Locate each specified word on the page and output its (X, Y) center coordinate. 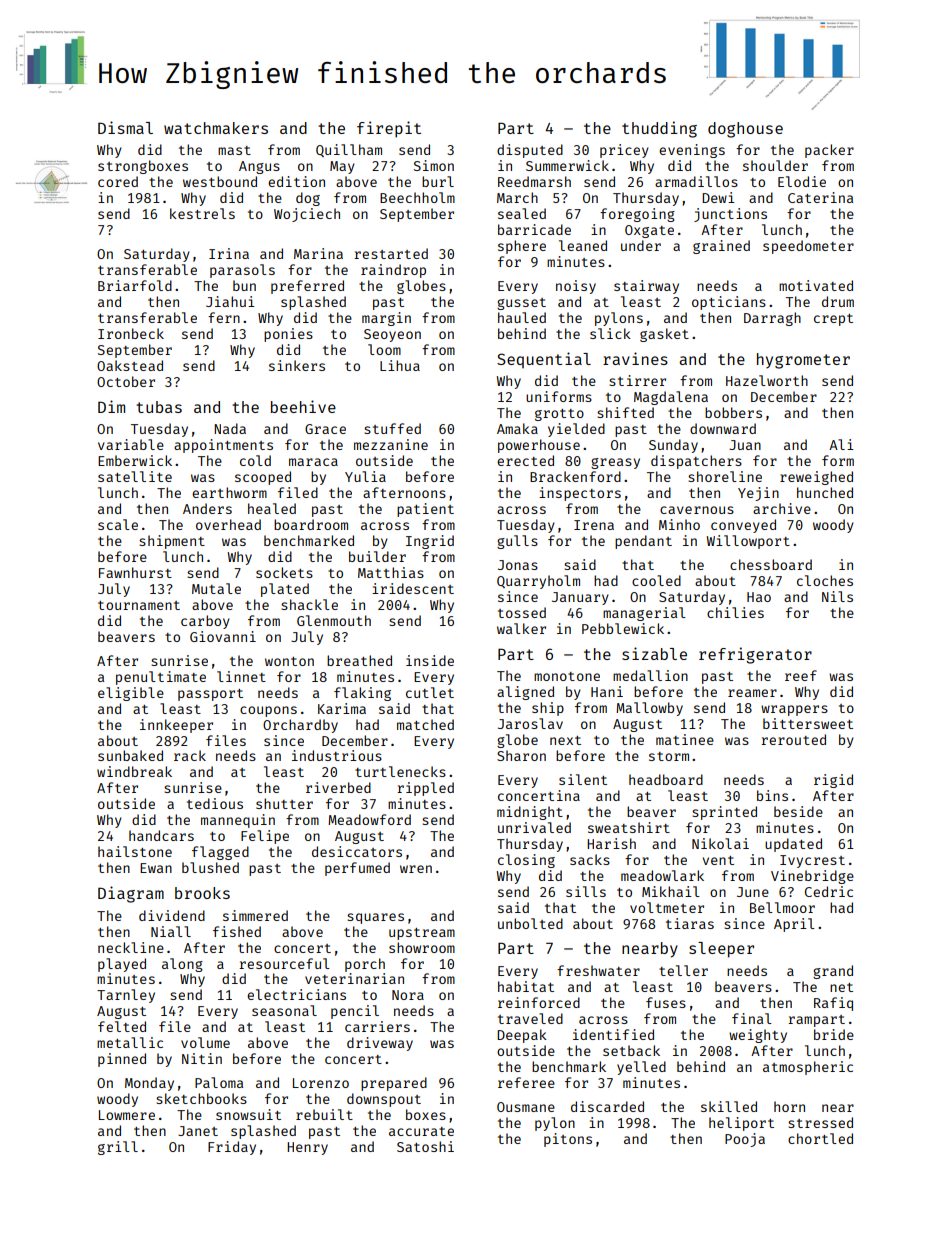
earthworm (229, 492)
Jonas (518, 565)
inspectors (580, 494)
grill (118, 1148)
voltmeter (667, 907)
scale (118, 524)
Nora (408, 995)
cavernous (697, 510)
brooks (202, 893)
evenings (692, 151)
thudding (659, 129)
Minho (679, 524)
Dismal (125, 127)
